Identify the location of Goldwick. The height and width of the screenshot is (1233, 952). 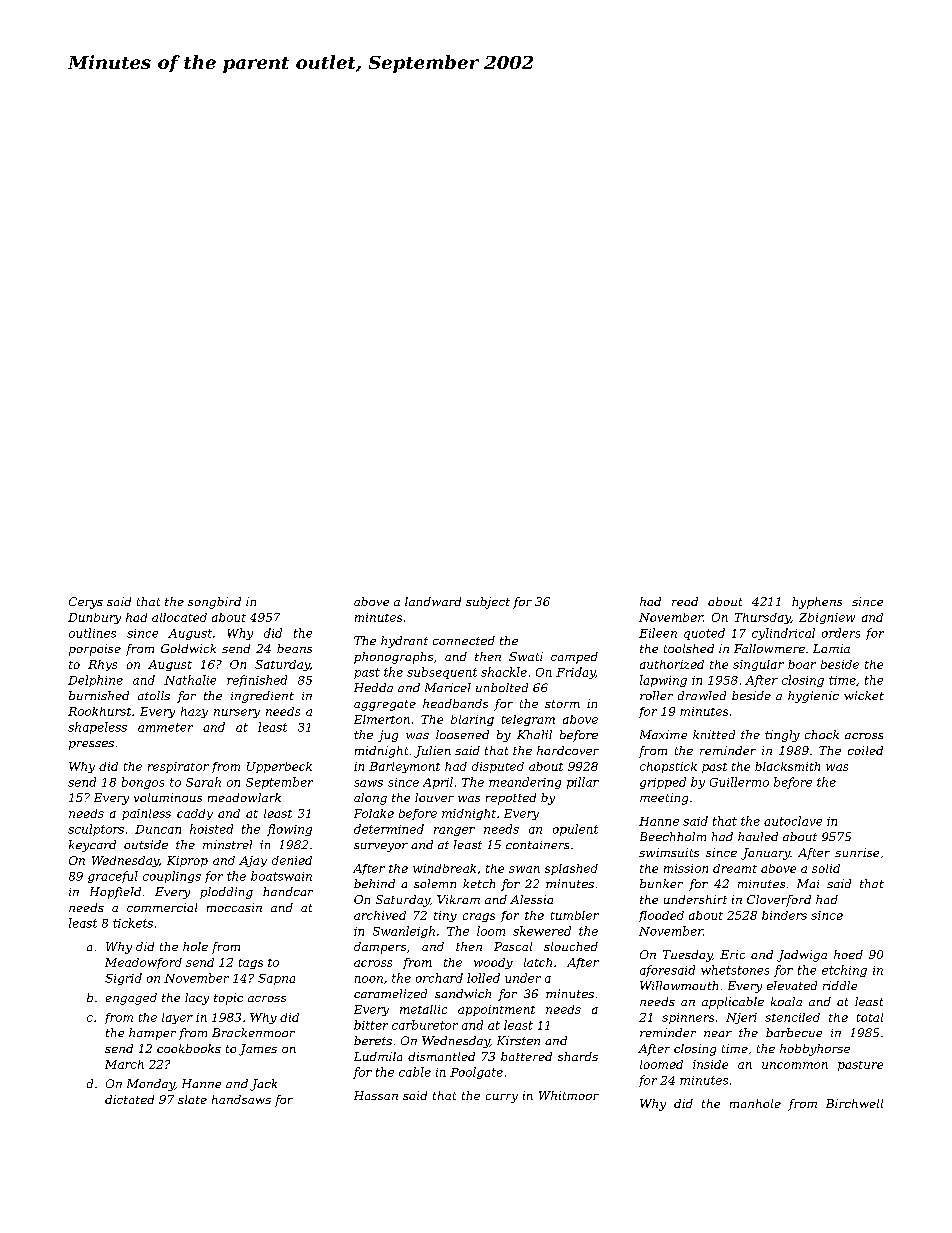
(188, 648).
